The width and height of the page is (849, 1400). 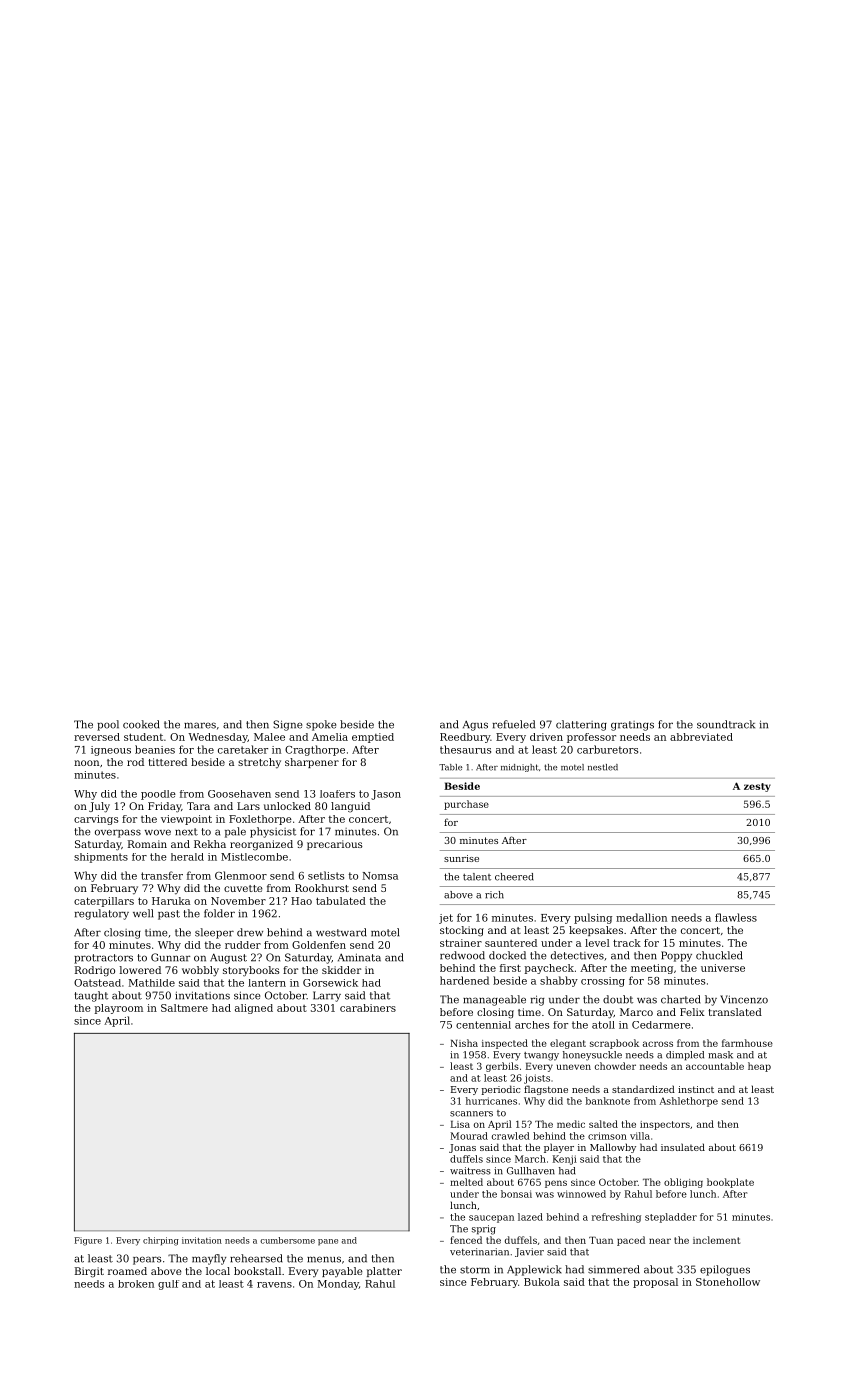 What do you see at coordinates (200, 725) in the page?
I see `mares` at bounding box center [200, 725].
